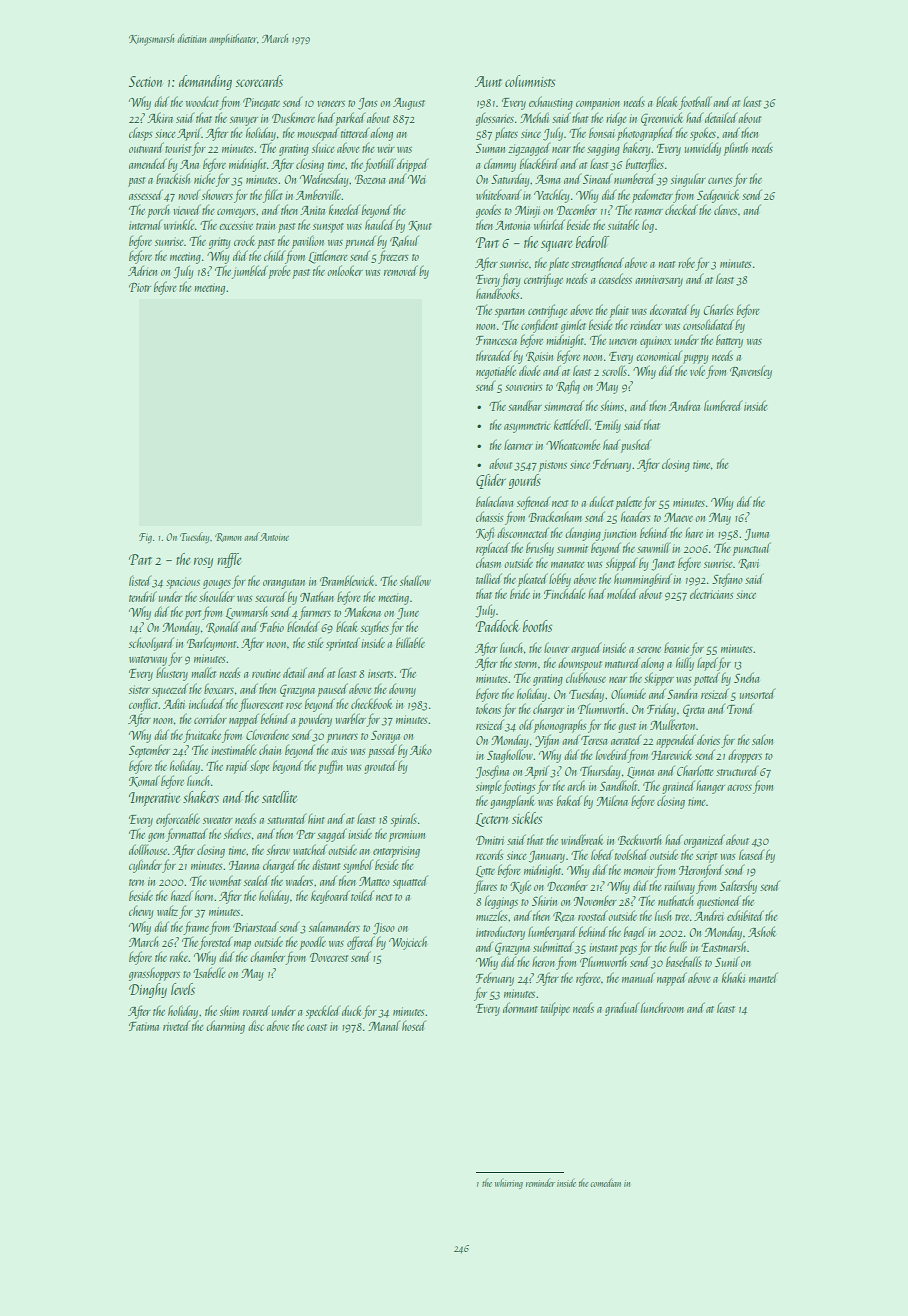  What do you see at coordinates (145, 81) in the screenshot?
I see `Section` at bounding box center [145, 81].
